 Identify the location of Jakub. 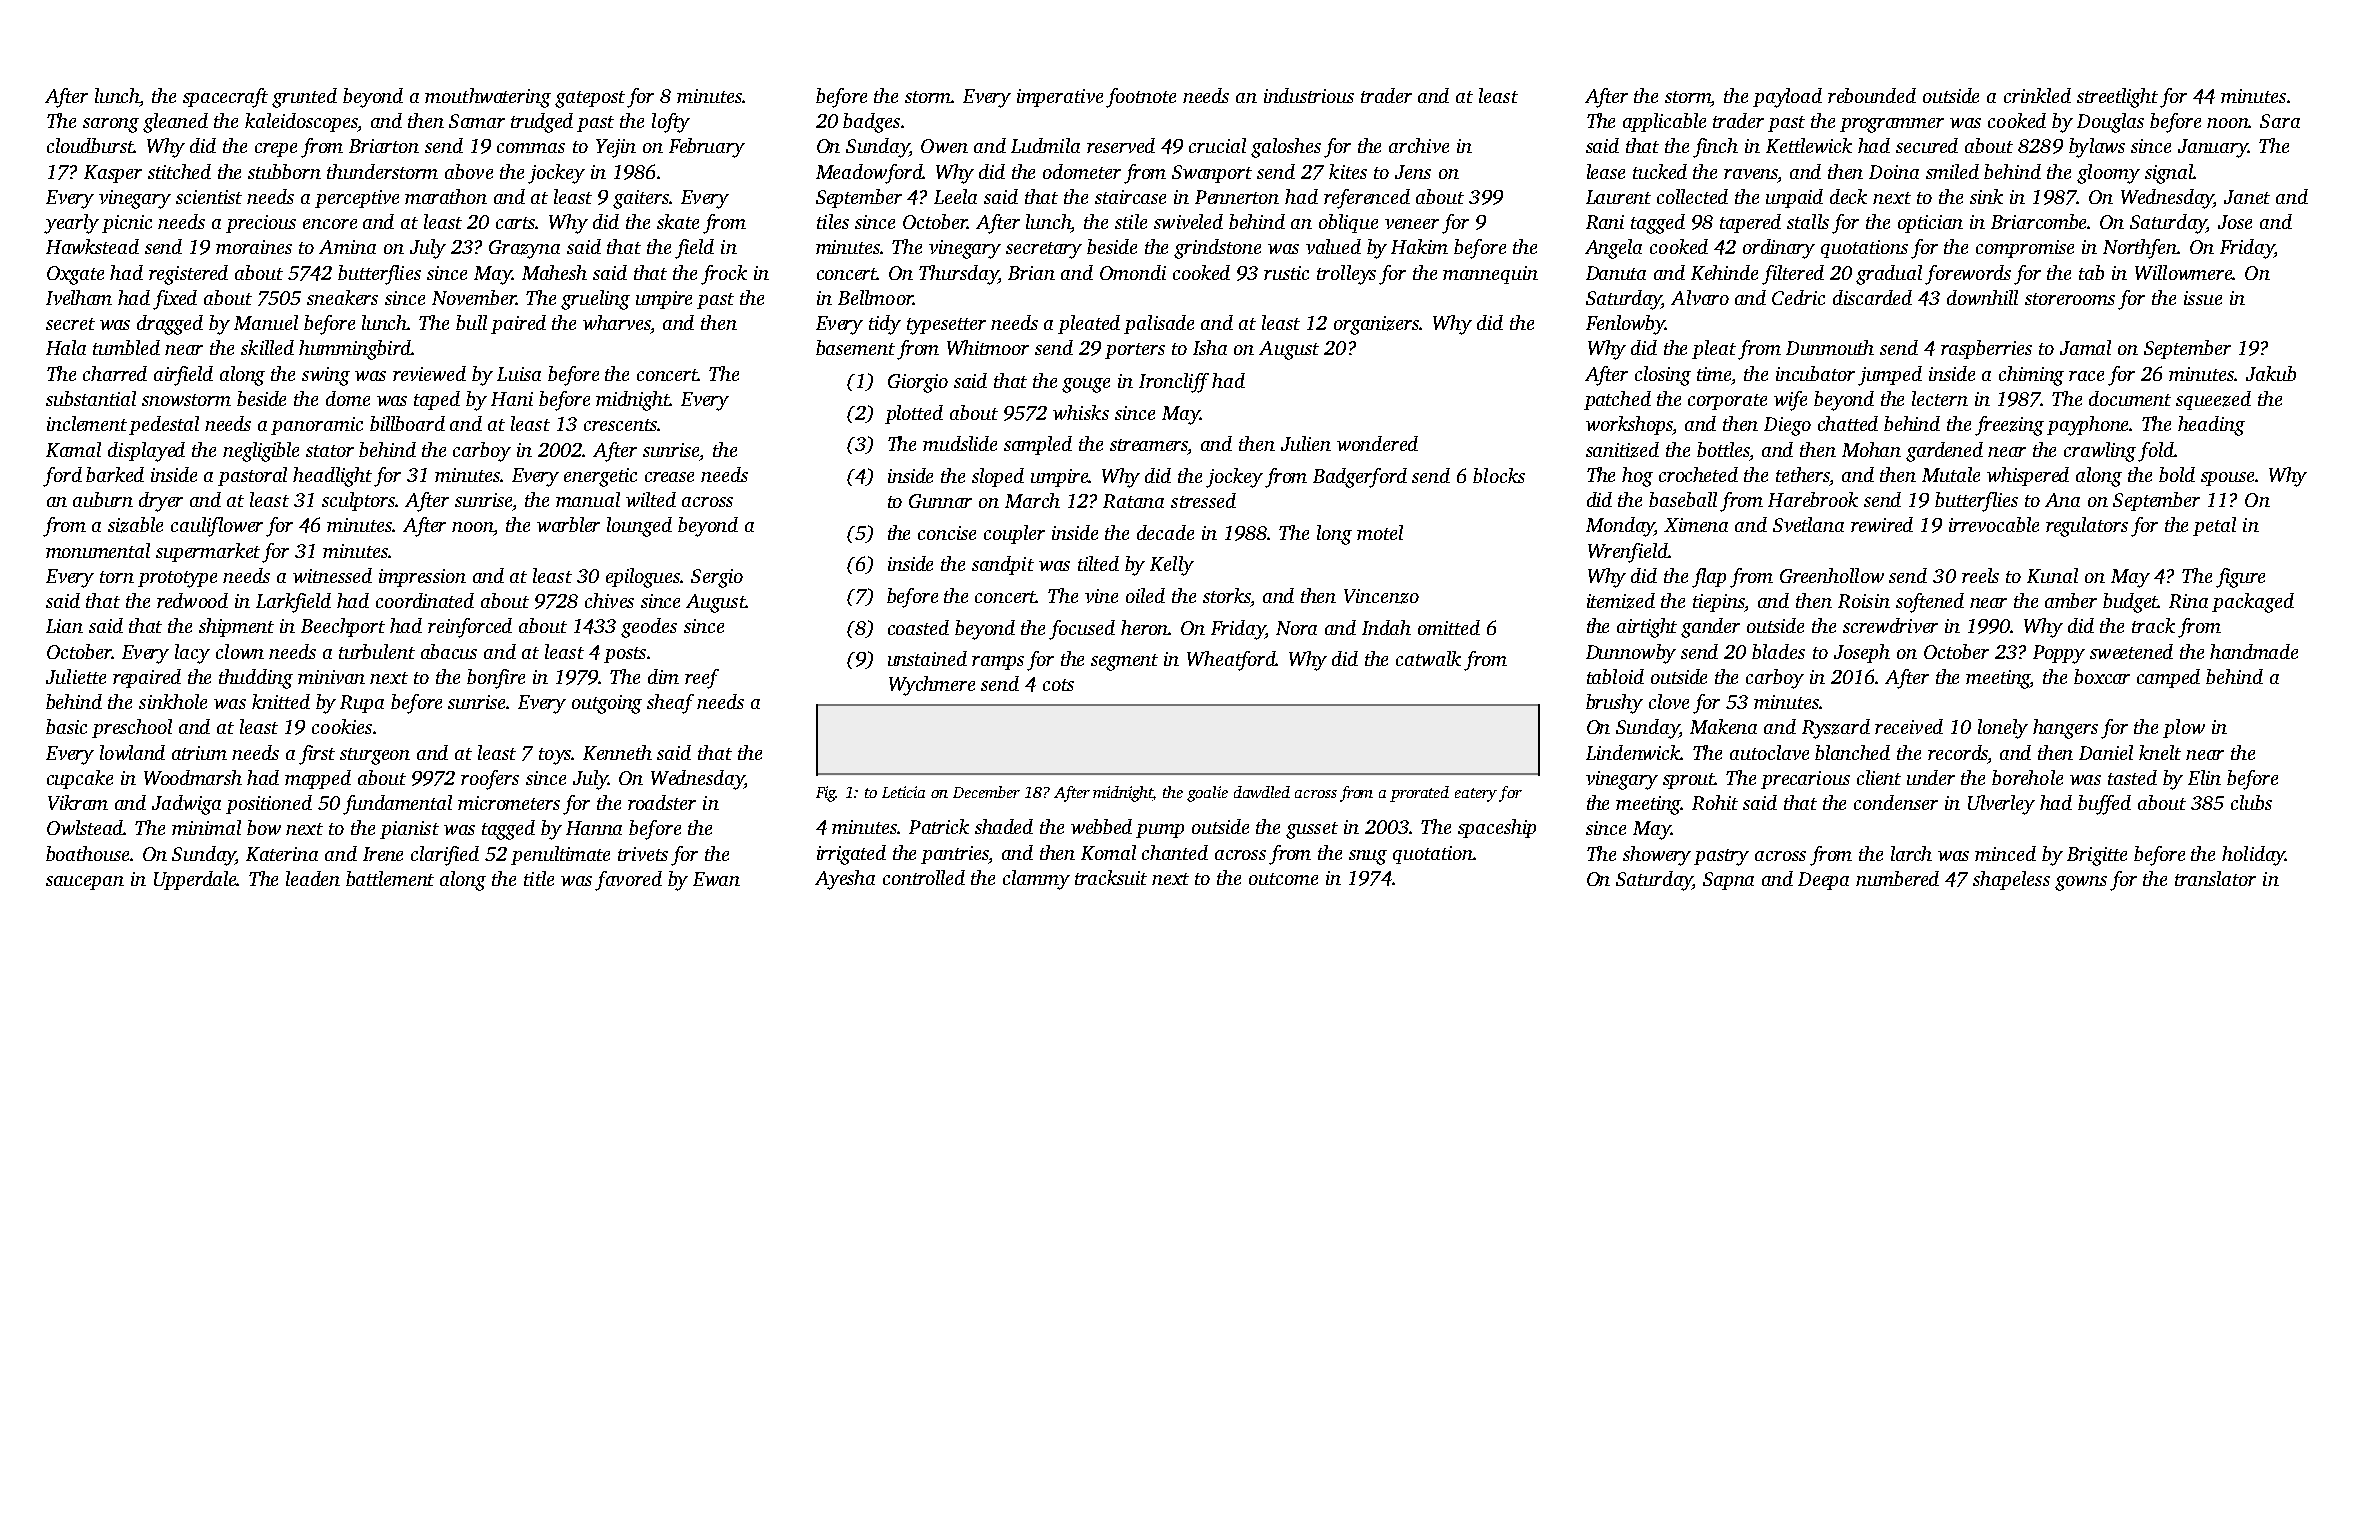
(2271, 373).
